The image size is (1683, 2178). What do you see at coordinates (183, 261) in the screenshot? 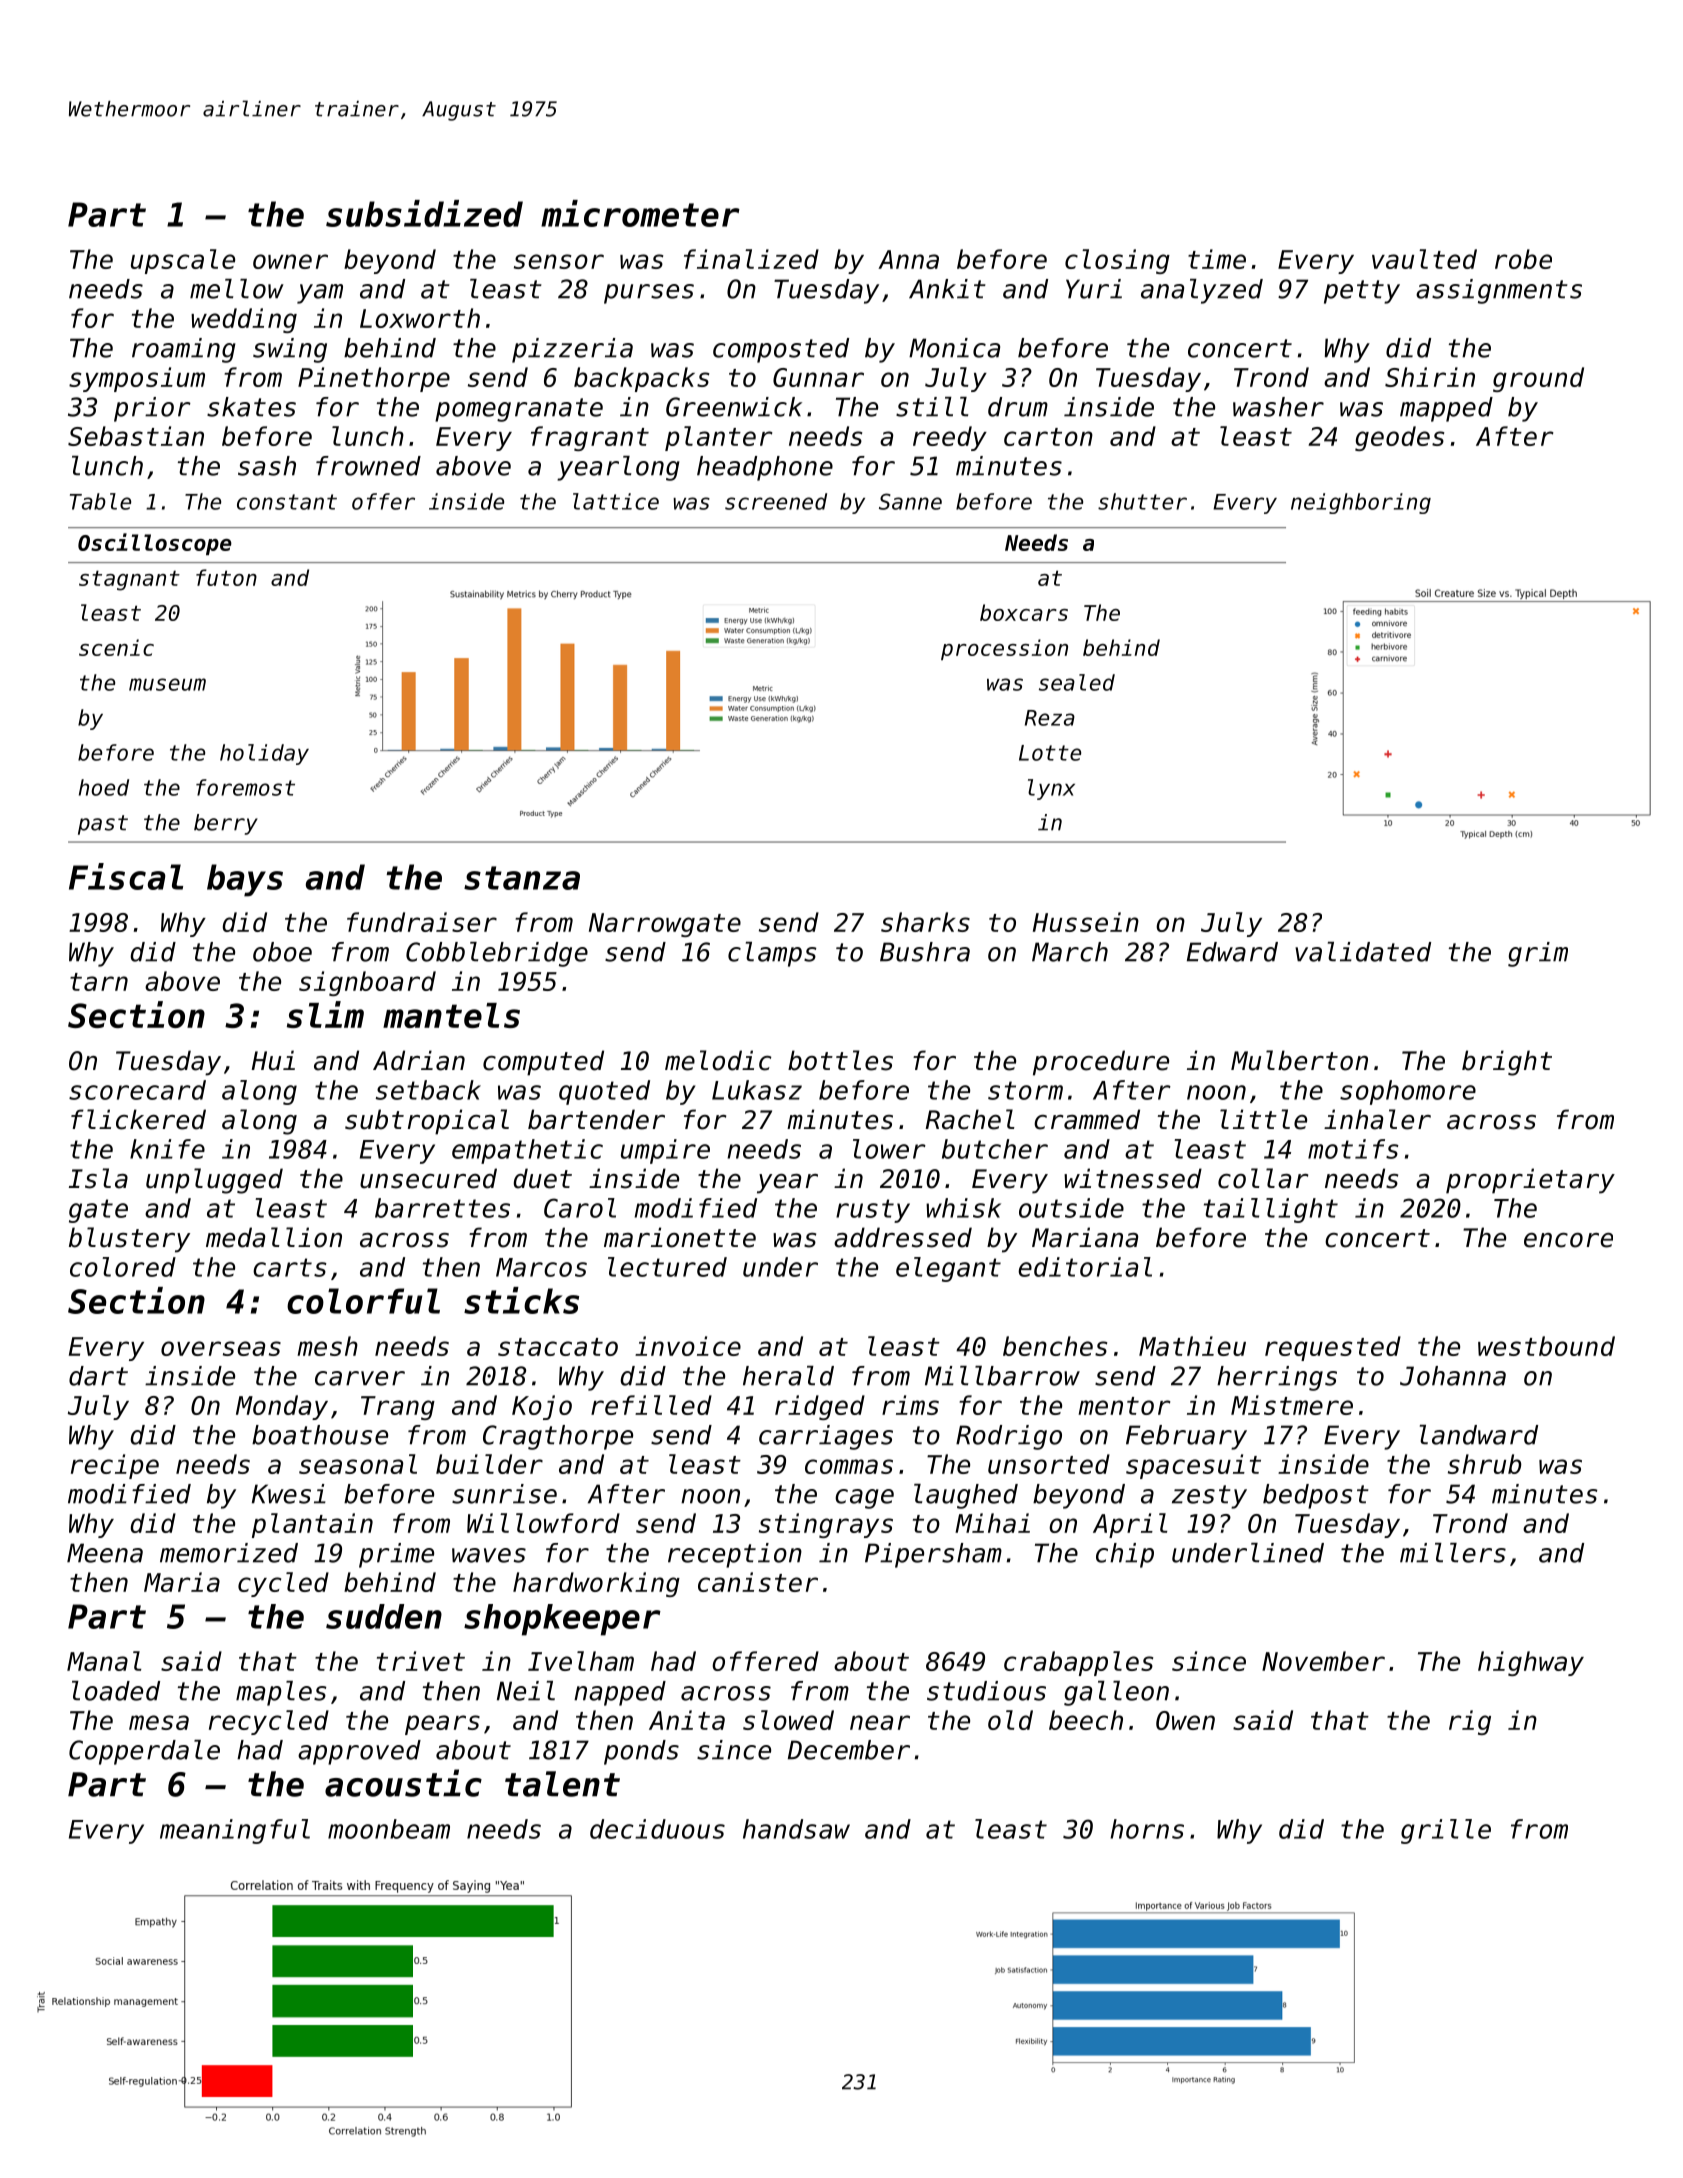
I see `upscale` at bounding box center [183, 261].
